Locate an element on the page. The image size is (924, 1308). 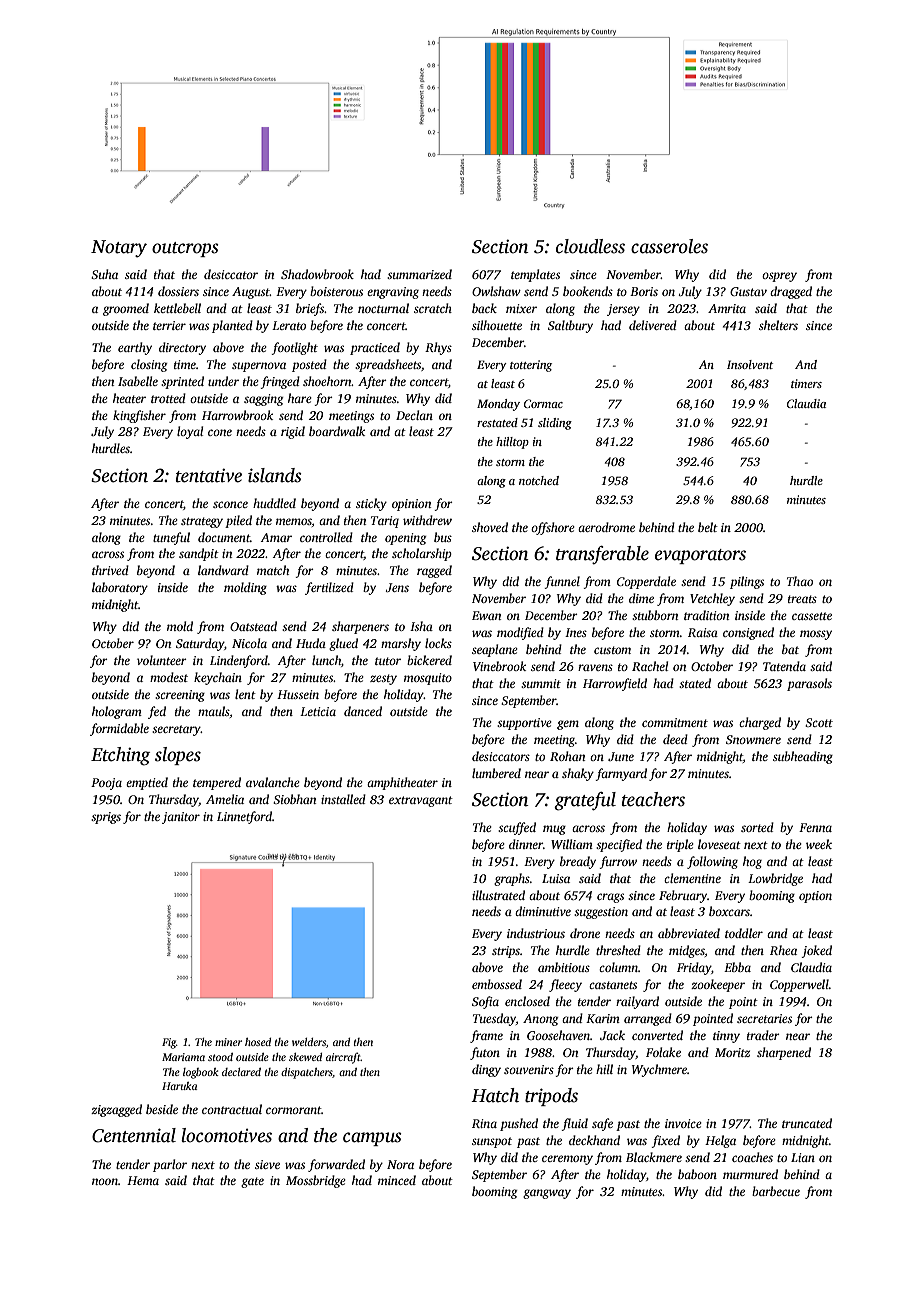
tottering is located at coordinates (531, 366).
